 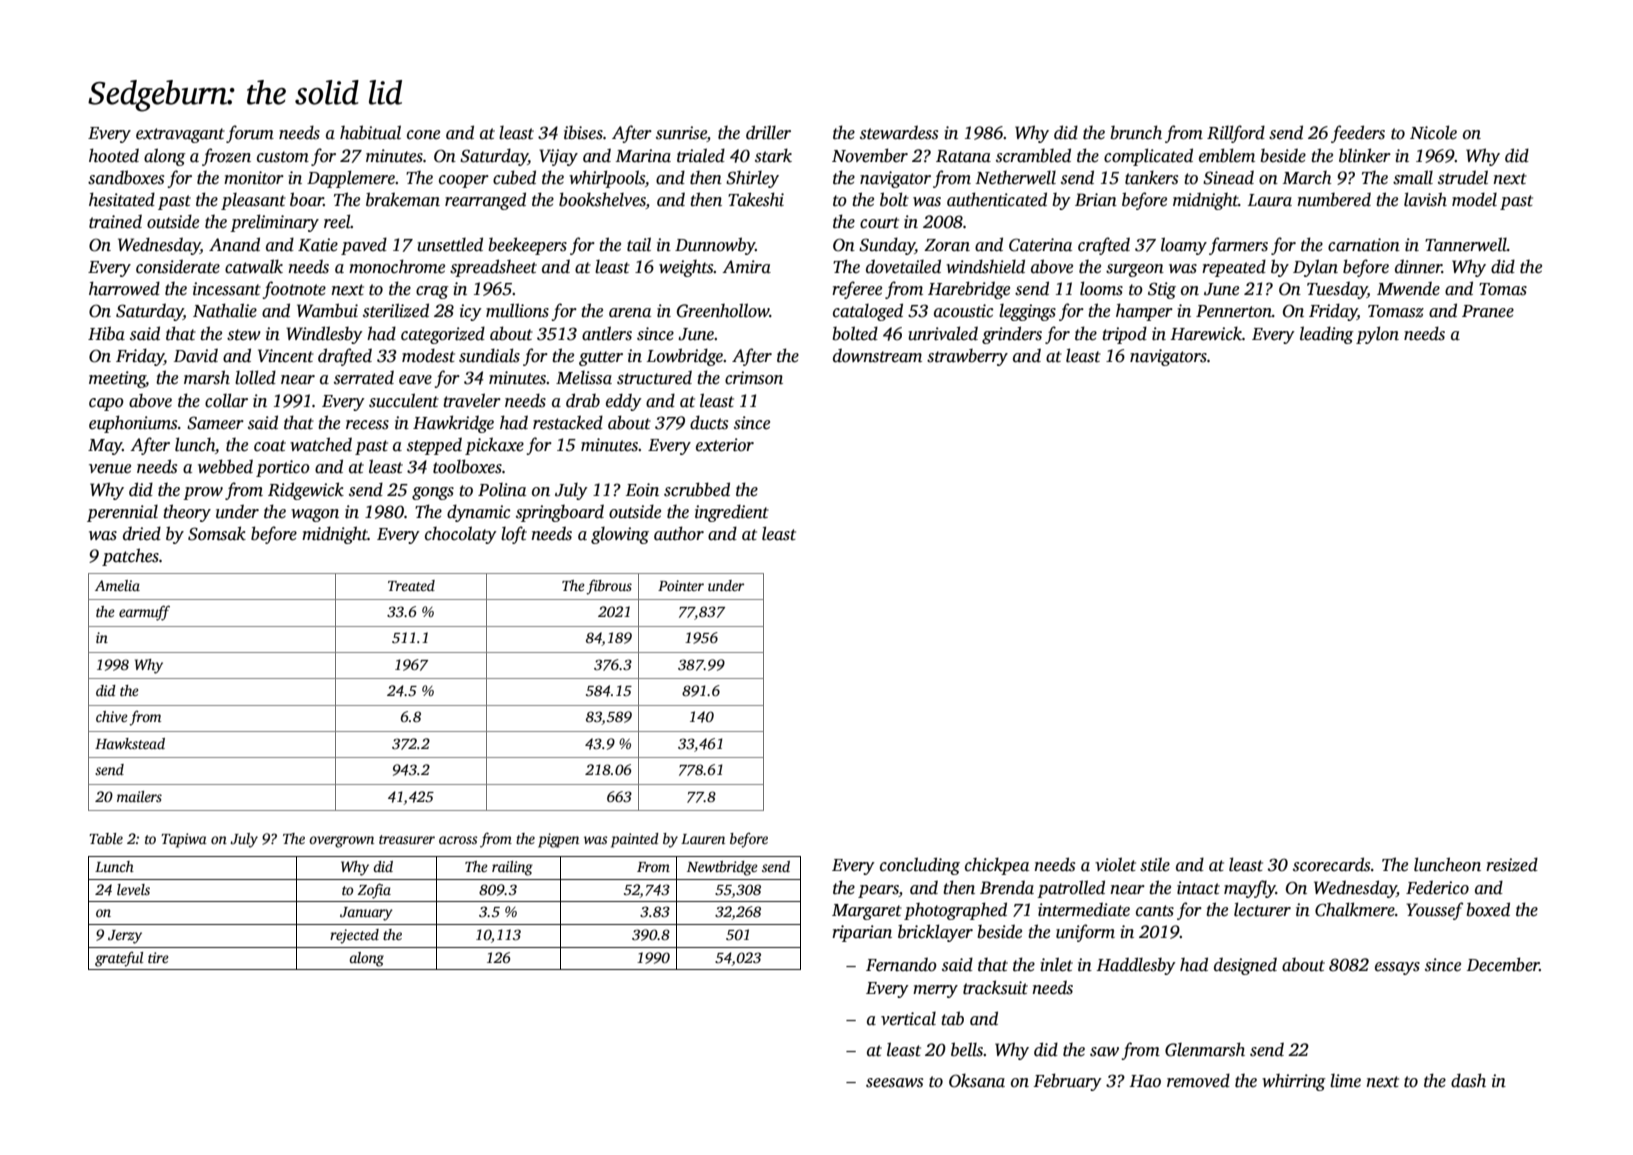 What do you see at coordinates (225, 466) in the page?
I see `webbed` at bounding box center [225, 466].
